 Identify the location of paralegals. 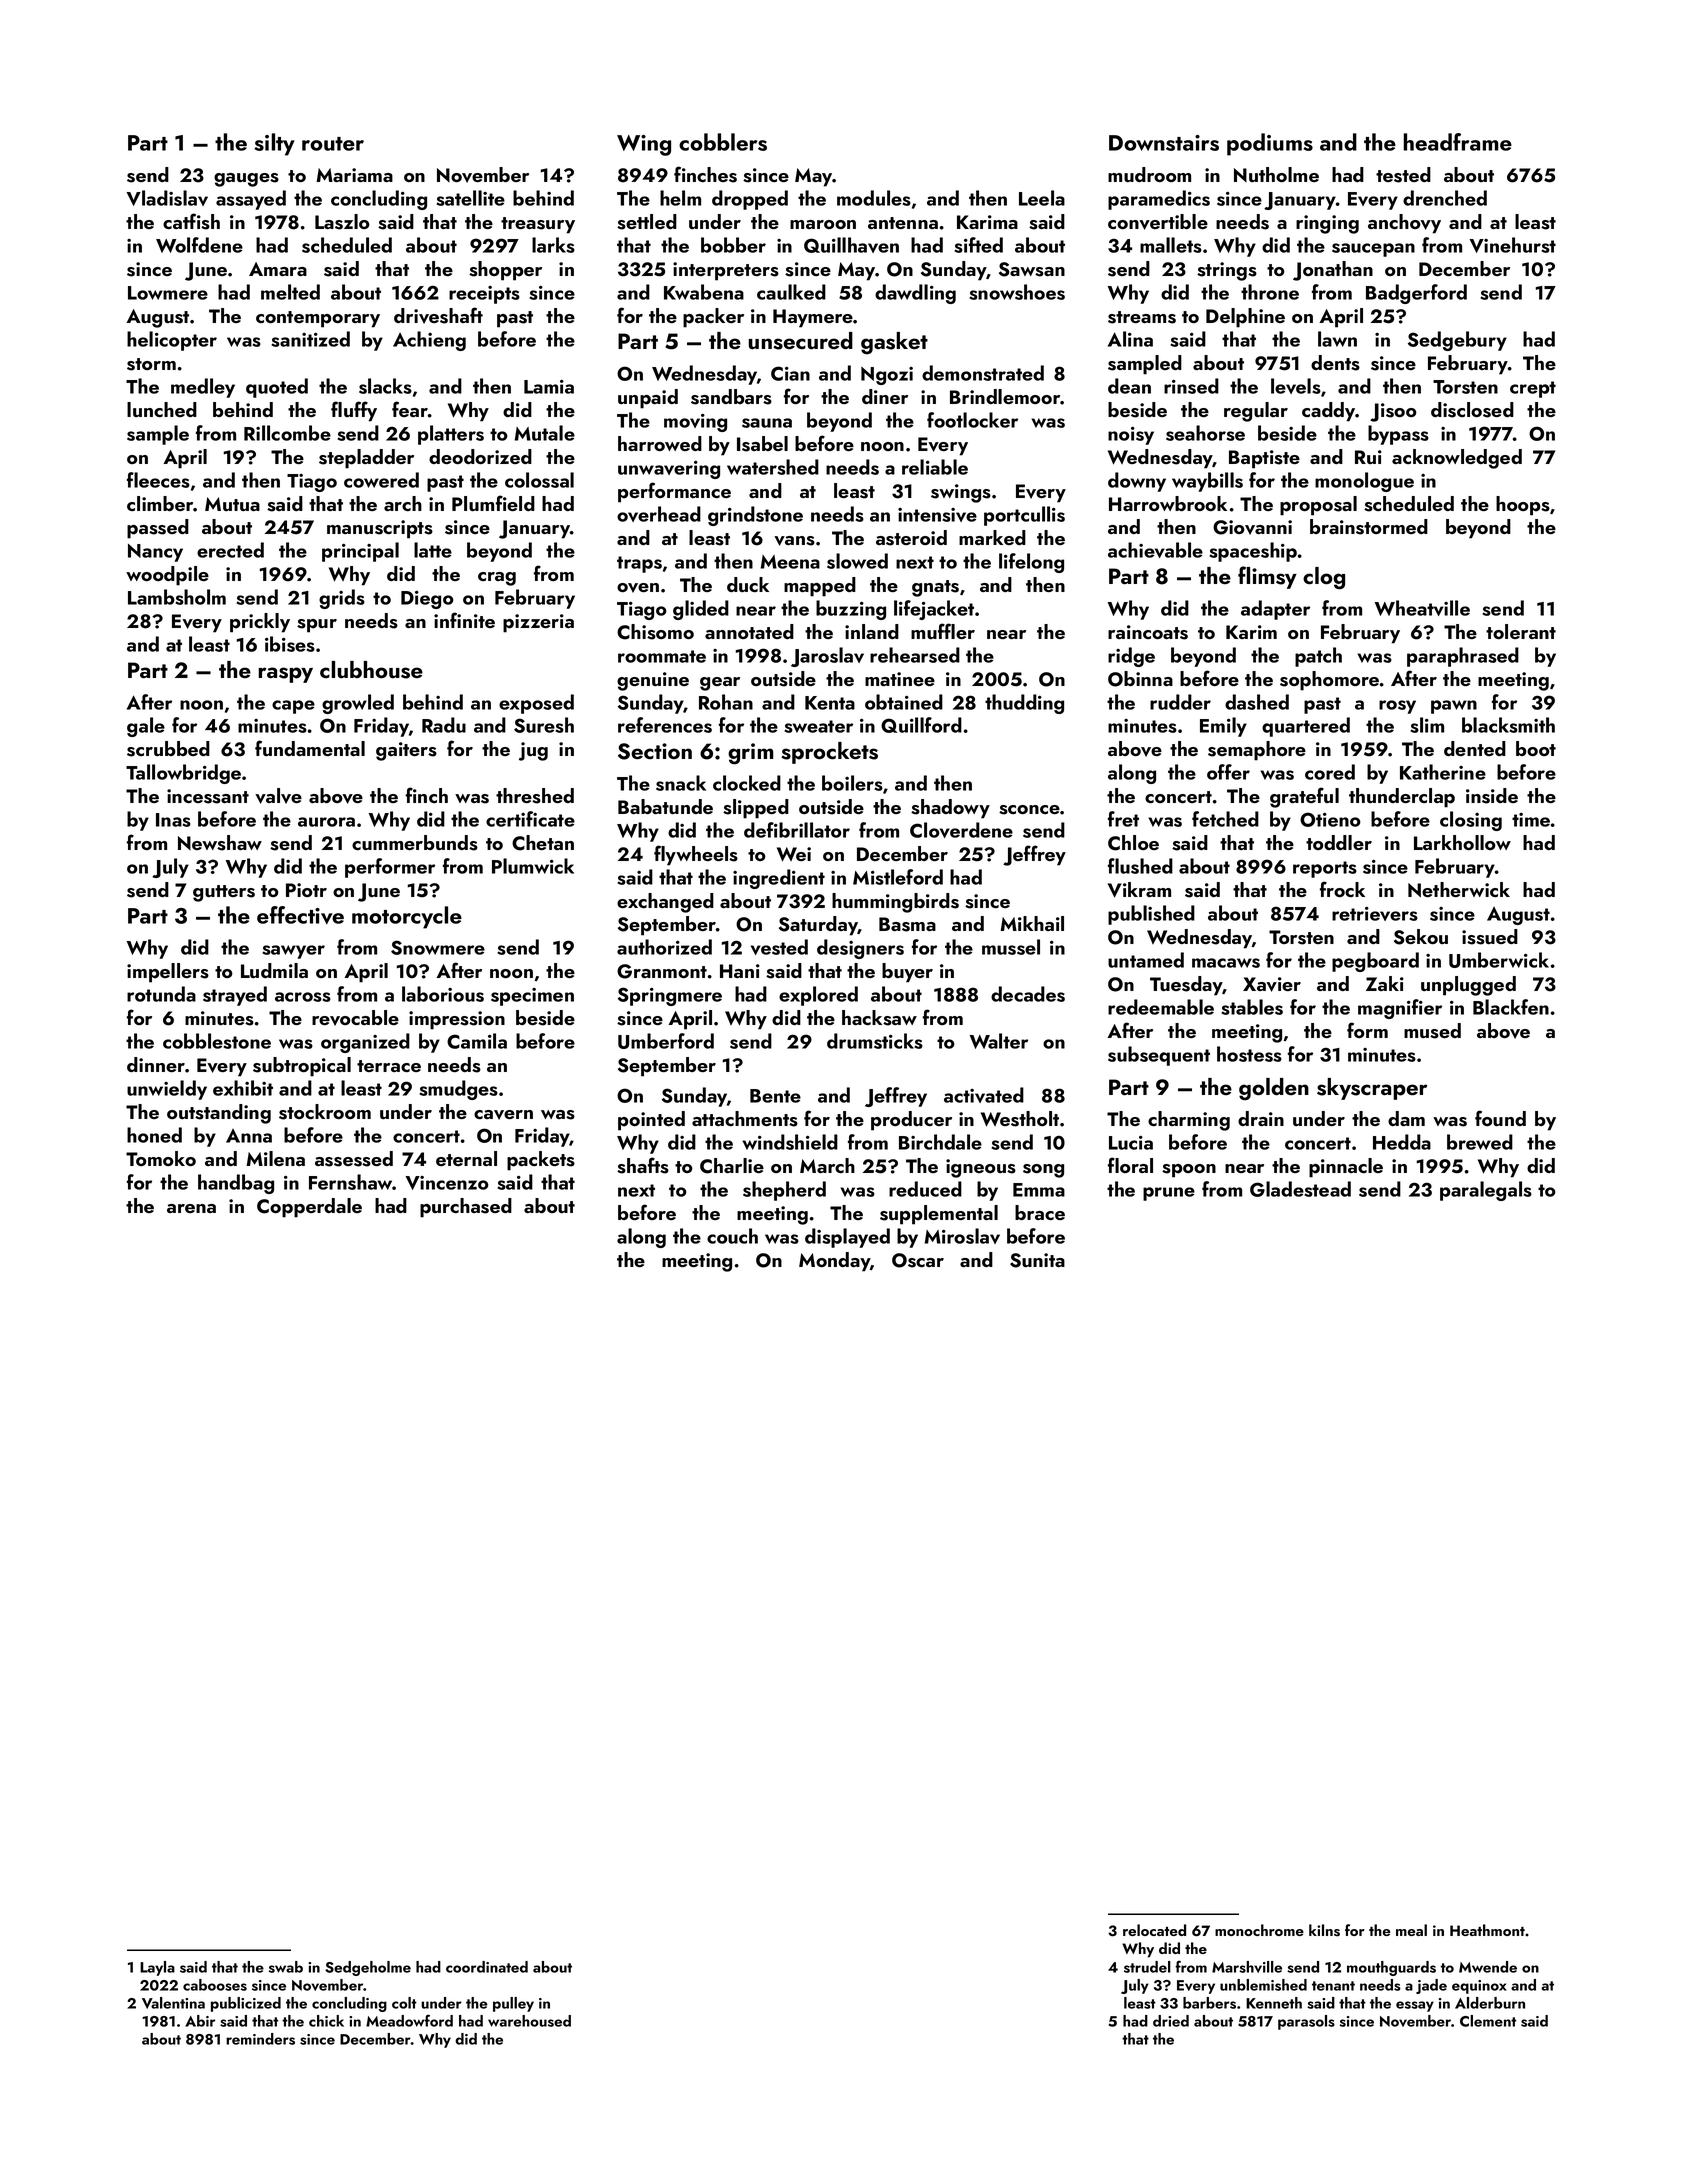
(1486, 1191).
